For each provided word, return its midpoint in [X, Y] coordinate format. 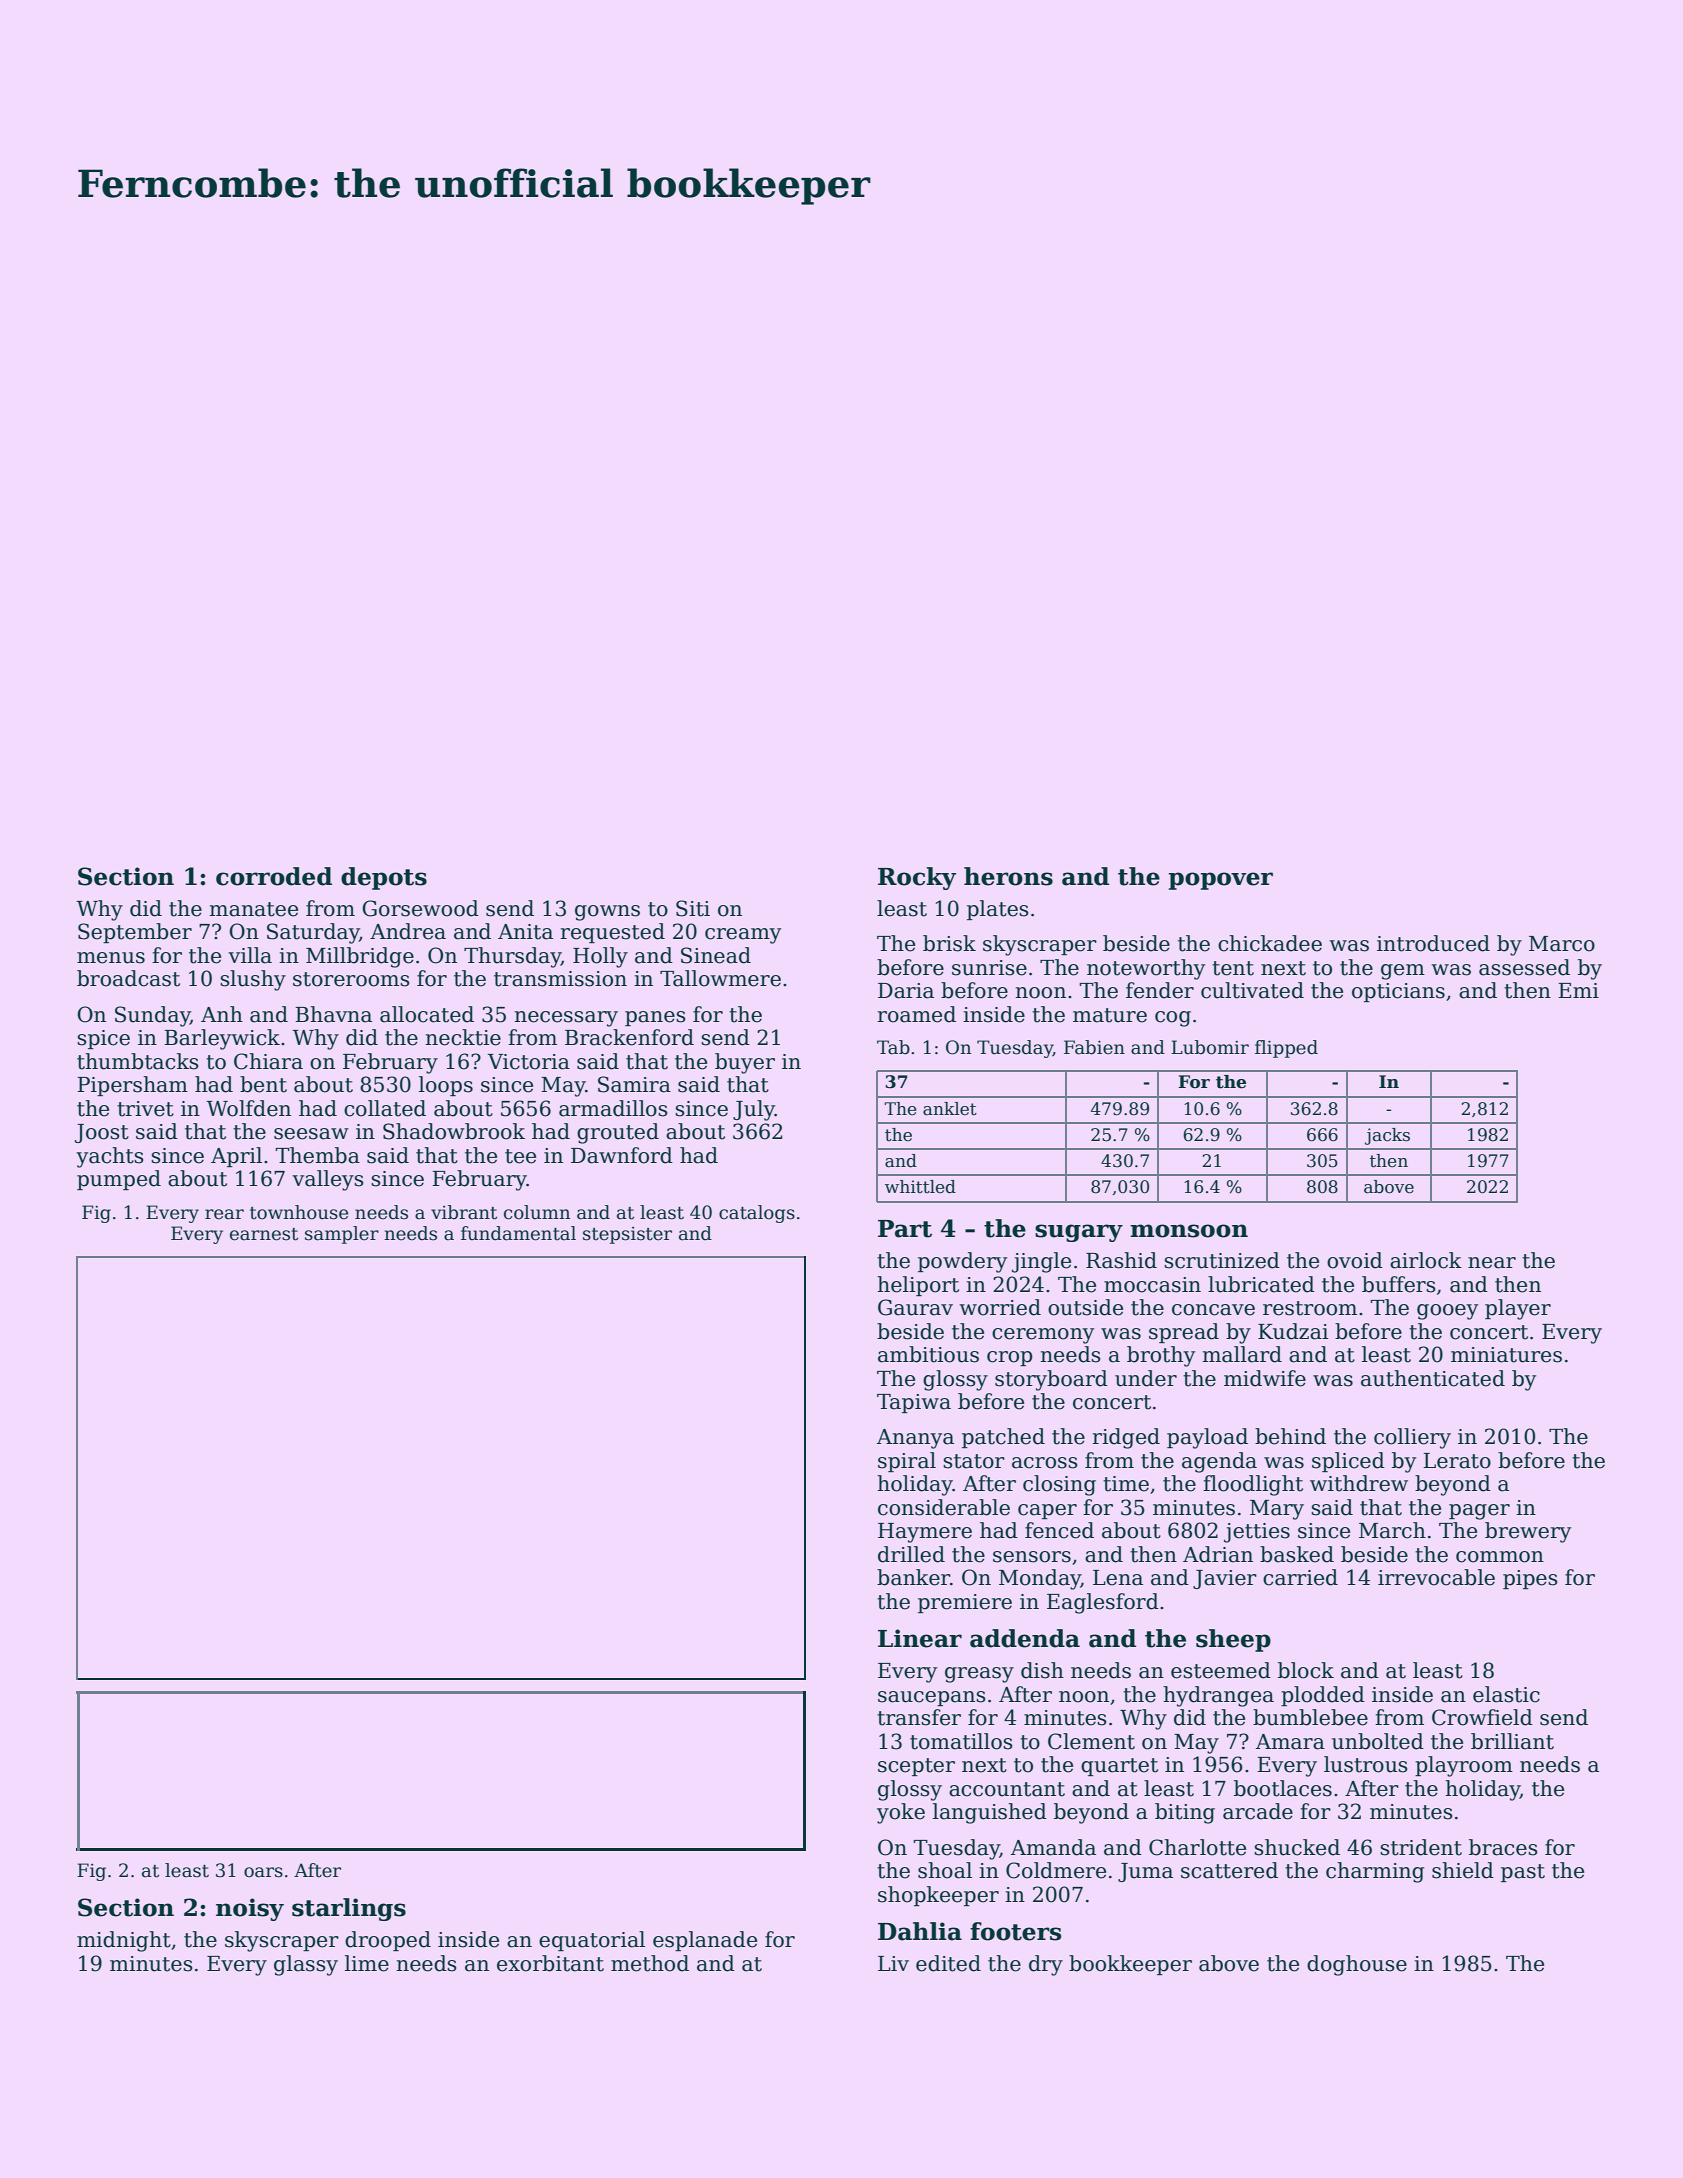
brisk [949, 943]
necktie [463, 1037]
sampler [342, 1235]
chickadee [1270, 943]
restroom [1310, 1308]
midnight [124, 1941]
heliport [918, 1286]
